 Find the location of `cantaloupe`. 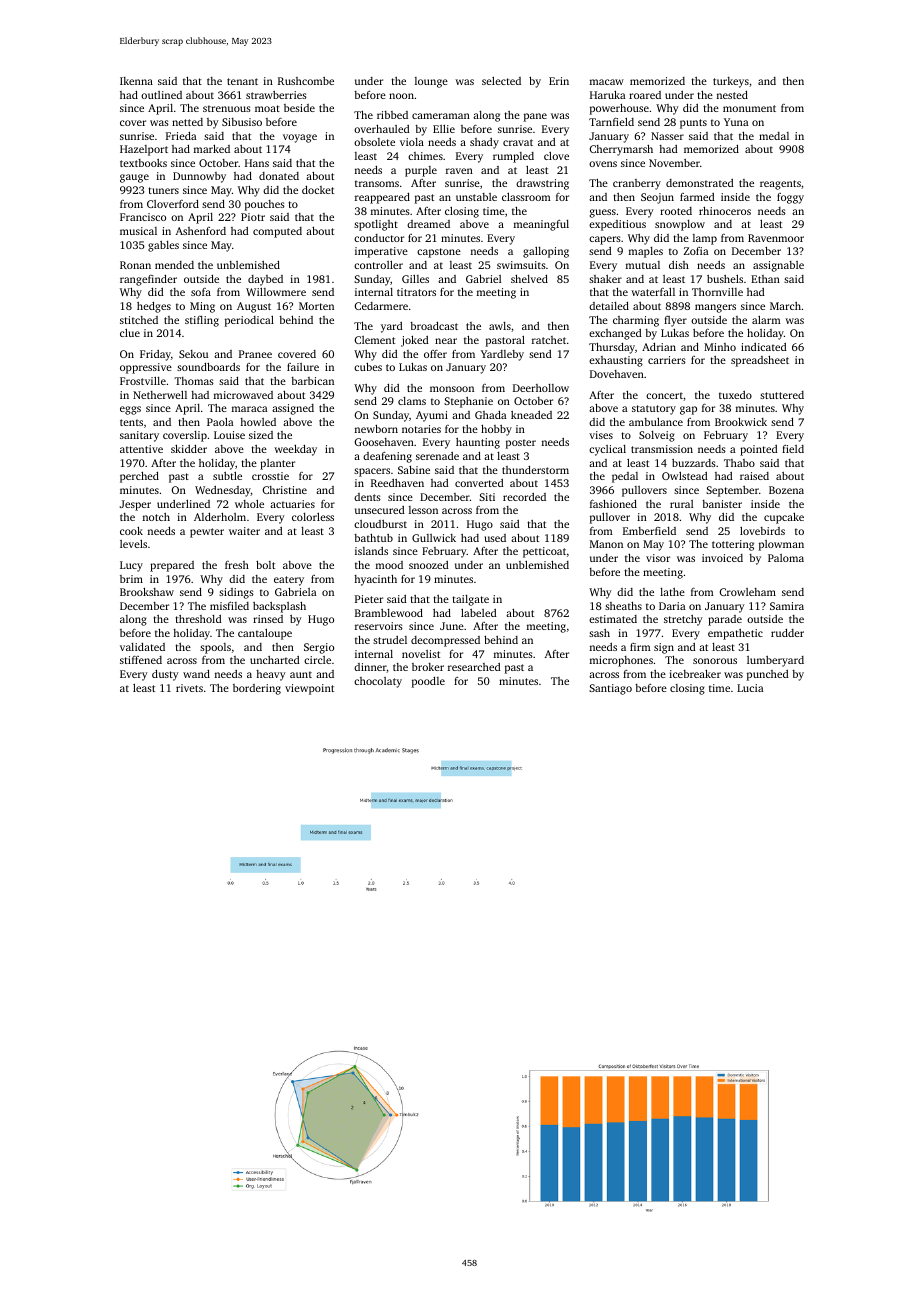

cantaloupe is located at coordinates (265, 634).
